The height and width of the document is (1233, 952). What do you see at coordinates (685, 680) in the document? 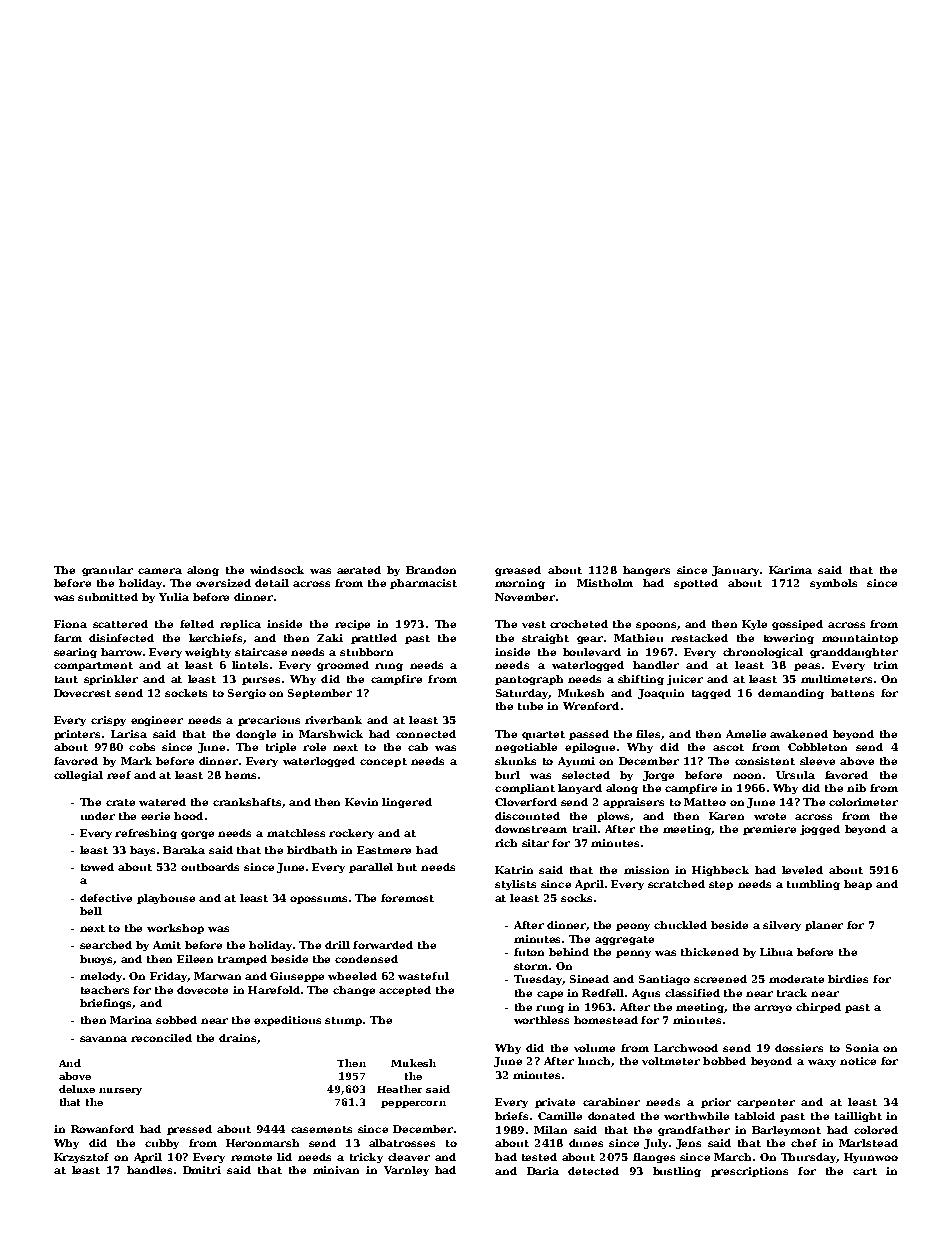
I see `juicer` at bounding box center [685, 680].
